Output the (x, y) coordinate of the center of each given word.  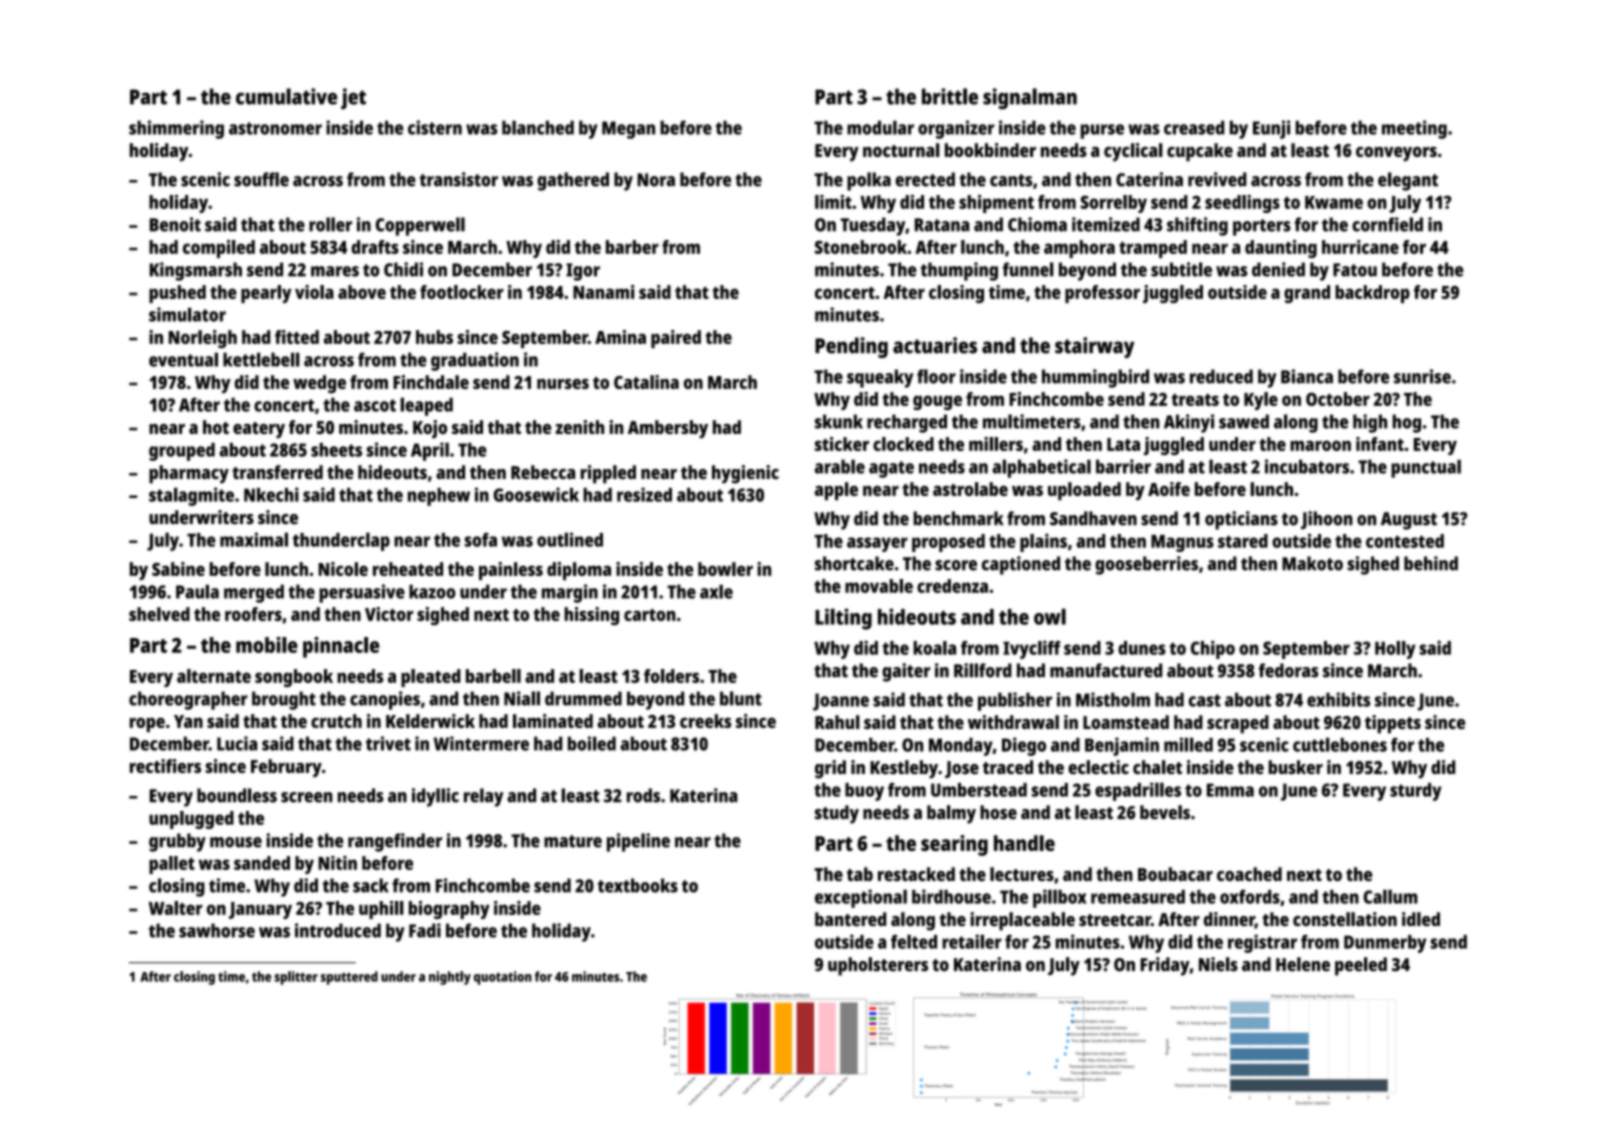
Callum (1390, 896)
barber (632, 247)
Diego (1024, 746)
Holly (1395, 650)
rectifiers (165, 766)
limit (833, 202)
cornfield (1387, 224)
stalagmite (191, 496)
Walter (176, 908)
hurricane (1360, 247)
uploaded (1084, 491)
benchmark (958, 518)
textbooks (638, 885)
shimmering (176, 129)
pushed (177, 294)
